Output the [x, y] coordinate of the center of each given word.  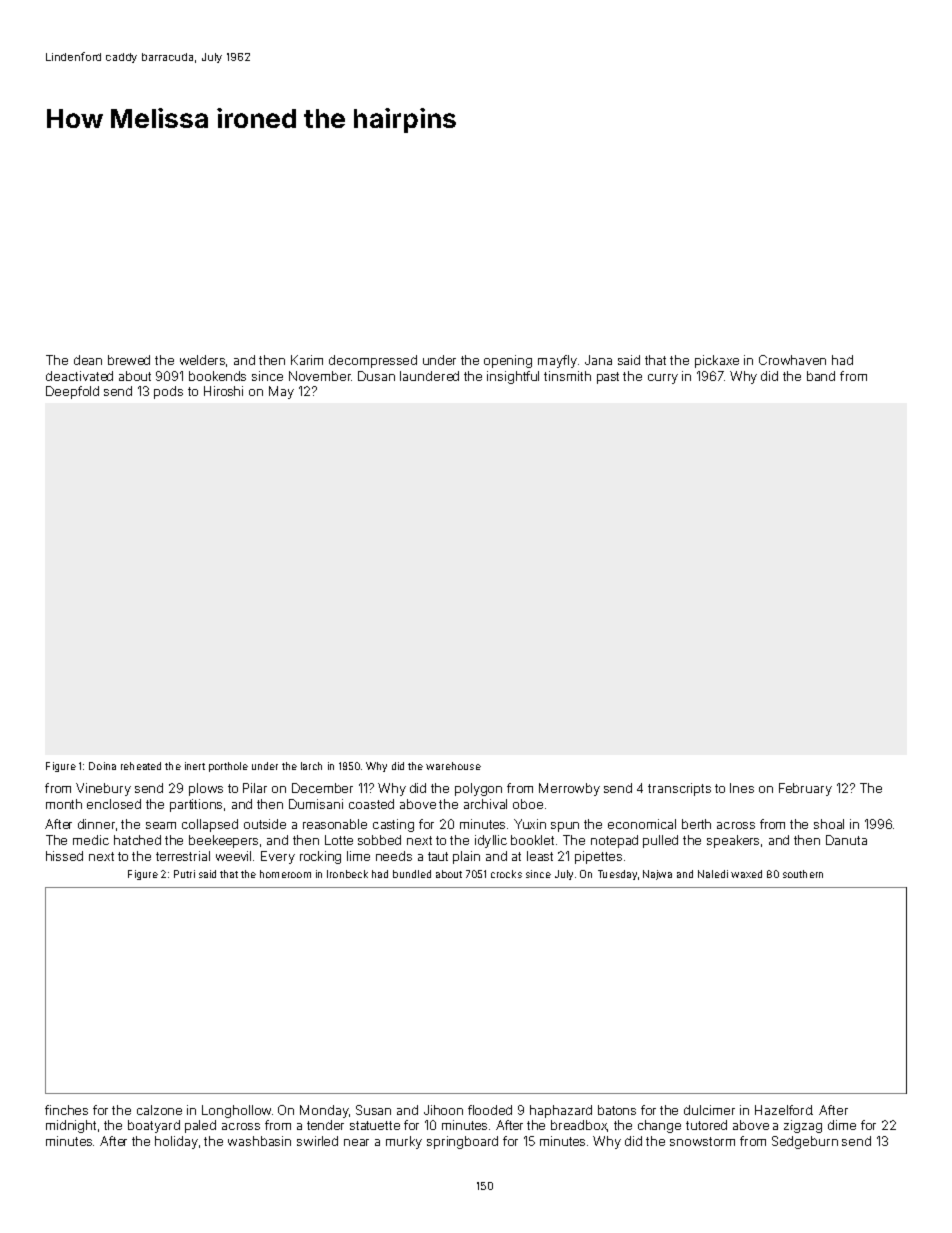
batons [617, 1110]
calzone [159, 1110]
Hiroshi [223, 391]
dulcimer [709, 1110]
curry [663, 379]
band [821, 376]
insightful [513, 377]
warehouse [453, 766]
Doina [102, 766]
